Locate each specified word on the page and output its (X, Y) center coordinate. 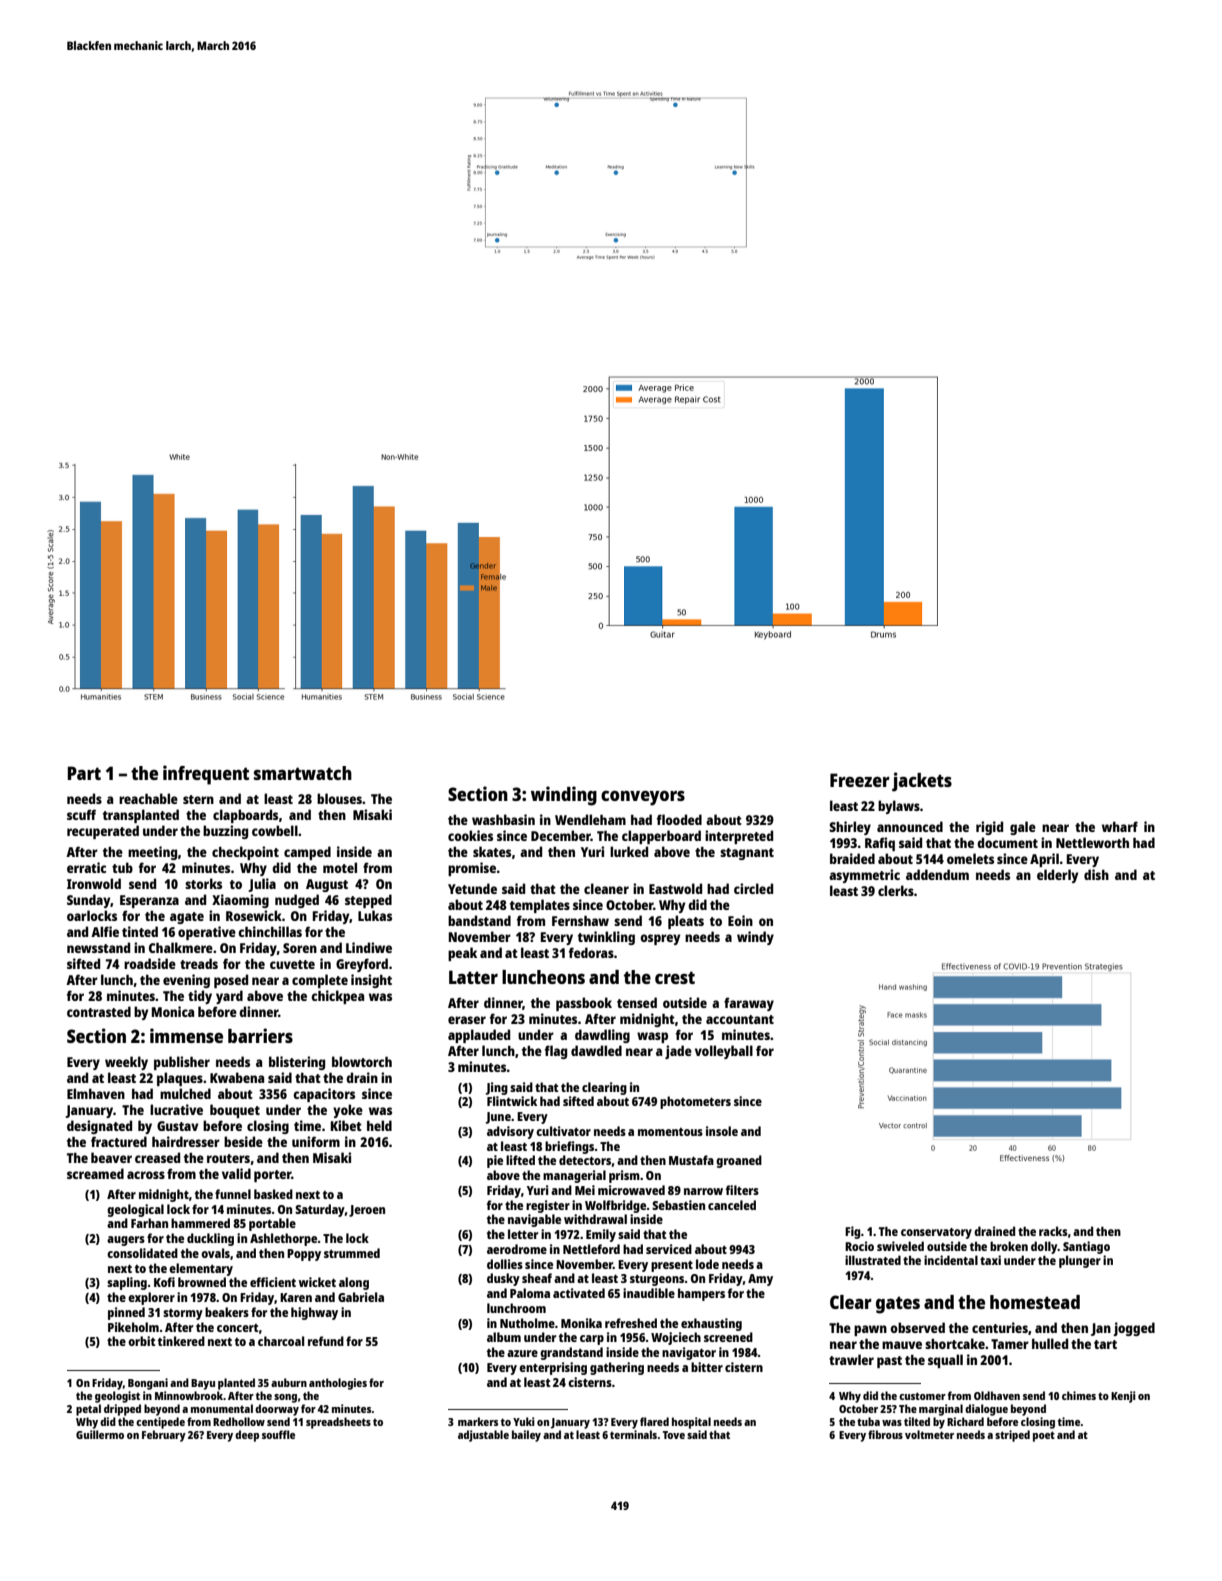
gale (1023, 828)
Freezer (860, 780)
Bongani (148, 1384)
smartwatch (303, 773)
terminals (633, 1434)
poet (1044, 1436)
